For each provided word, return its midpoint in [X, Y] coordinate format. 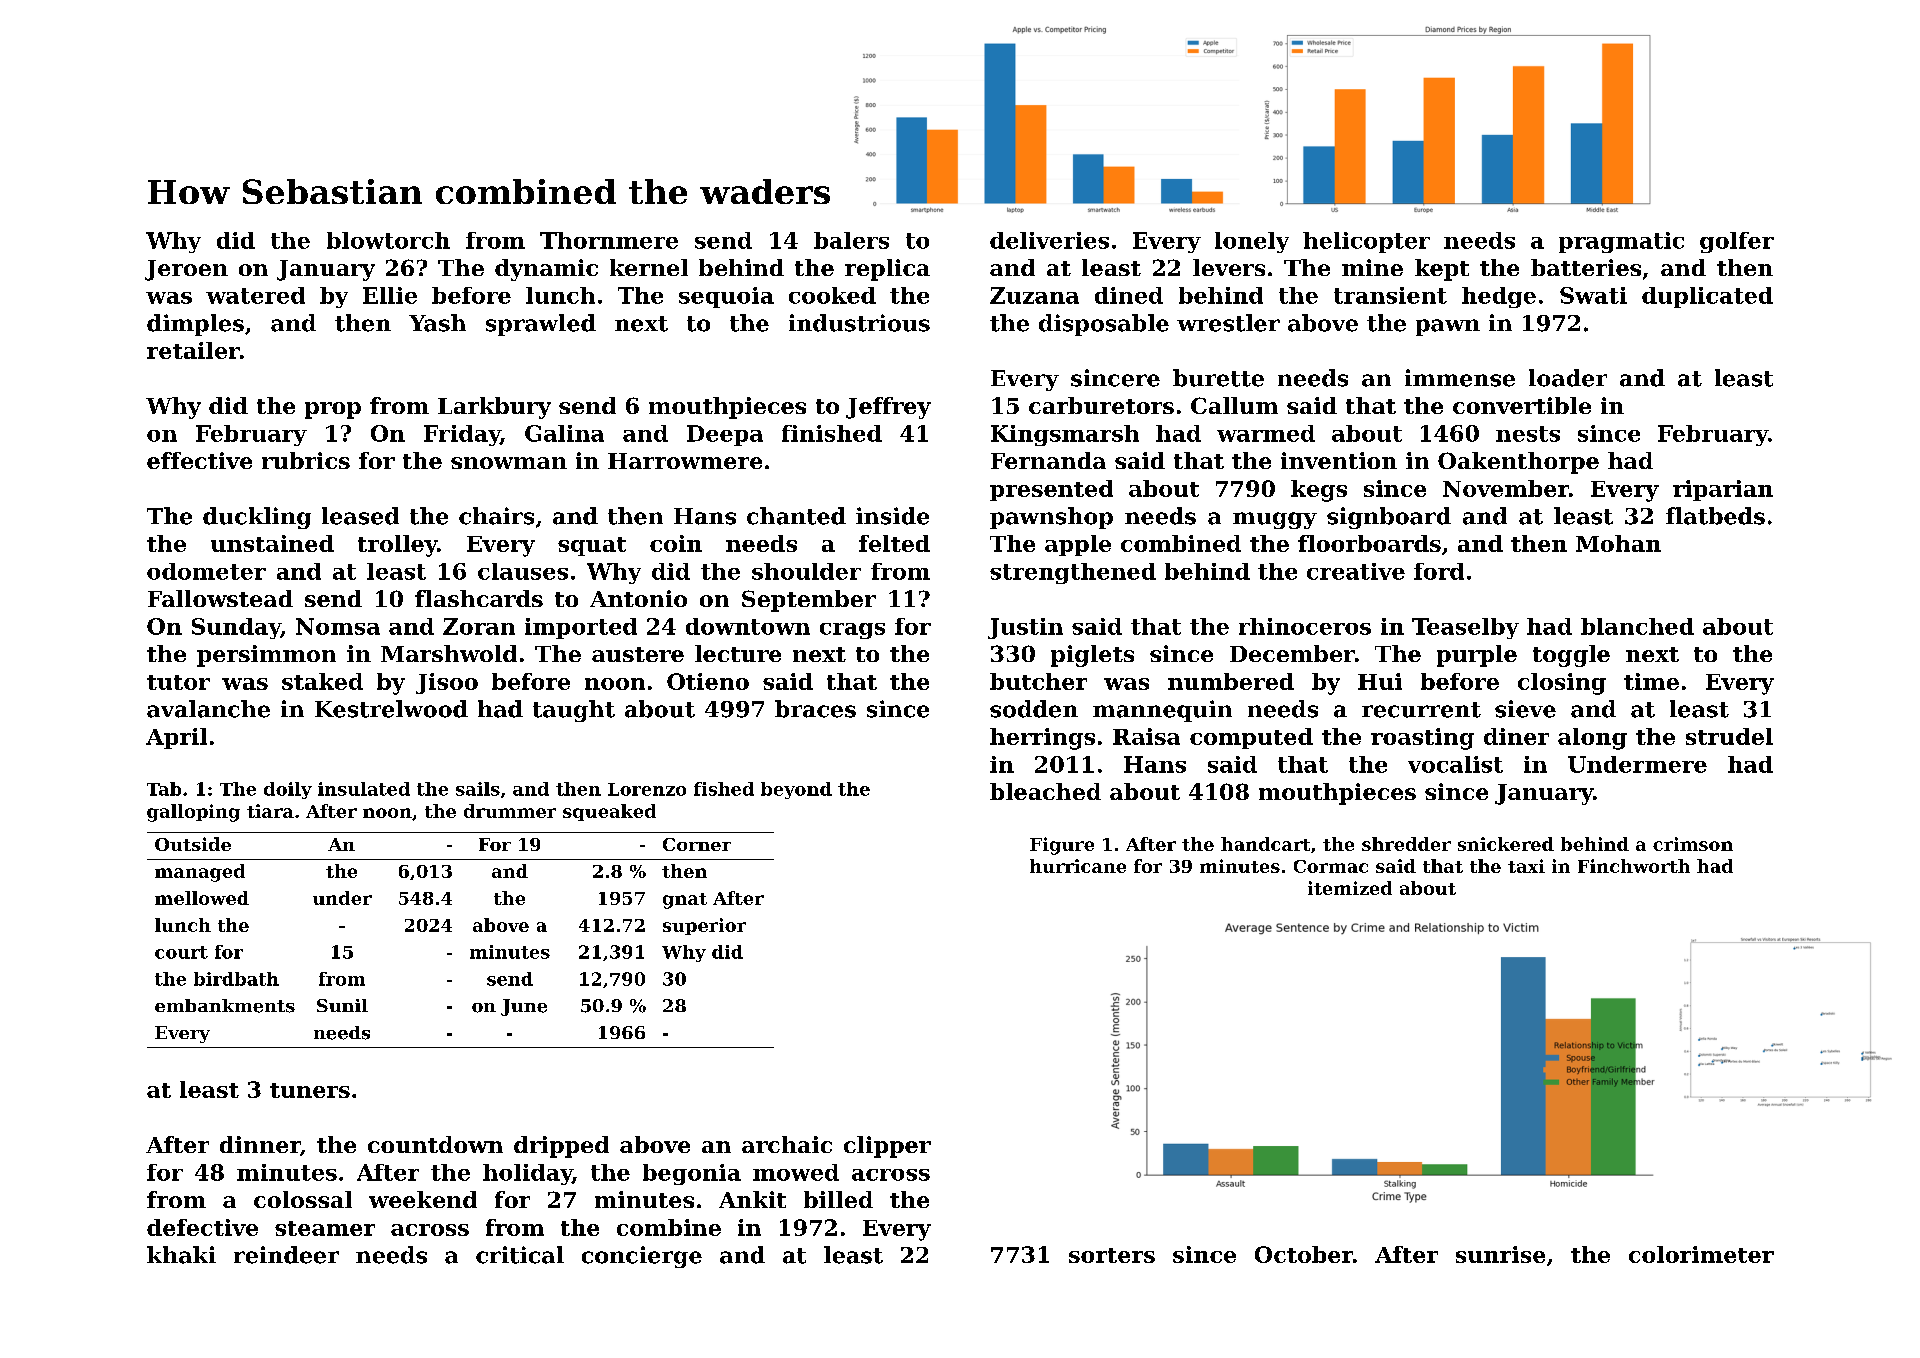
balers [851, 240]
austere [638, 654]
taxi [1526, 866]
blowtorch [388, 240]
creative [1356, 571]
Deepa [725, 435]
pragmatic [1621, 242]
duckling [257, 518]
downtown [748, 626]
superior [704, 926]
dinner [260, 1144]
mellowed [202, 898]
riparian [1723, 490]
